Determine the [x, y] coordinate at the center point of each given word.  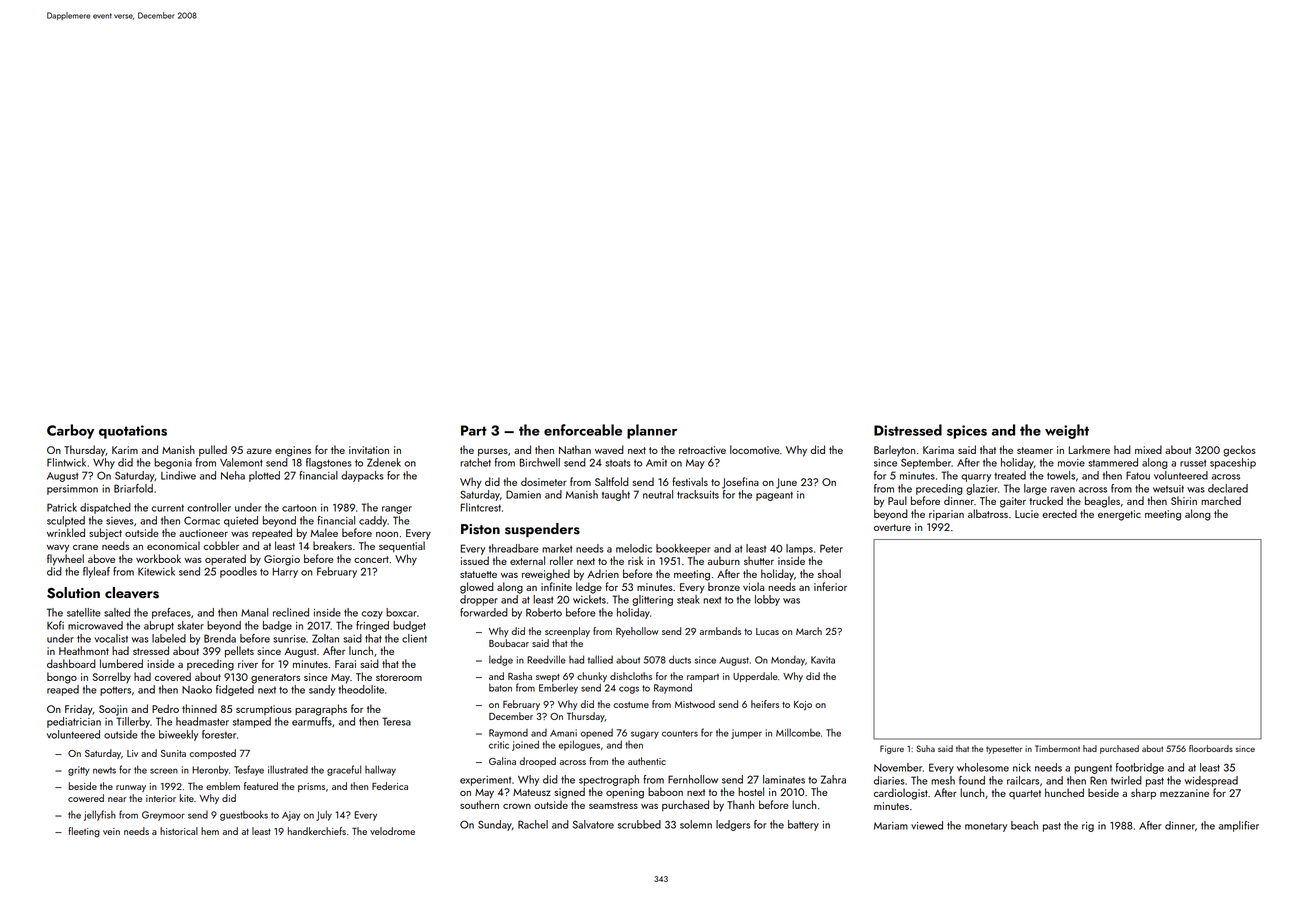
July [324, 815]
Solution [73, 593]
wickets [589, 599]
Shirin [1184, 500]
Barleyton [894, 451]
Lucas [767, 631]
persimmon [72, 490]
